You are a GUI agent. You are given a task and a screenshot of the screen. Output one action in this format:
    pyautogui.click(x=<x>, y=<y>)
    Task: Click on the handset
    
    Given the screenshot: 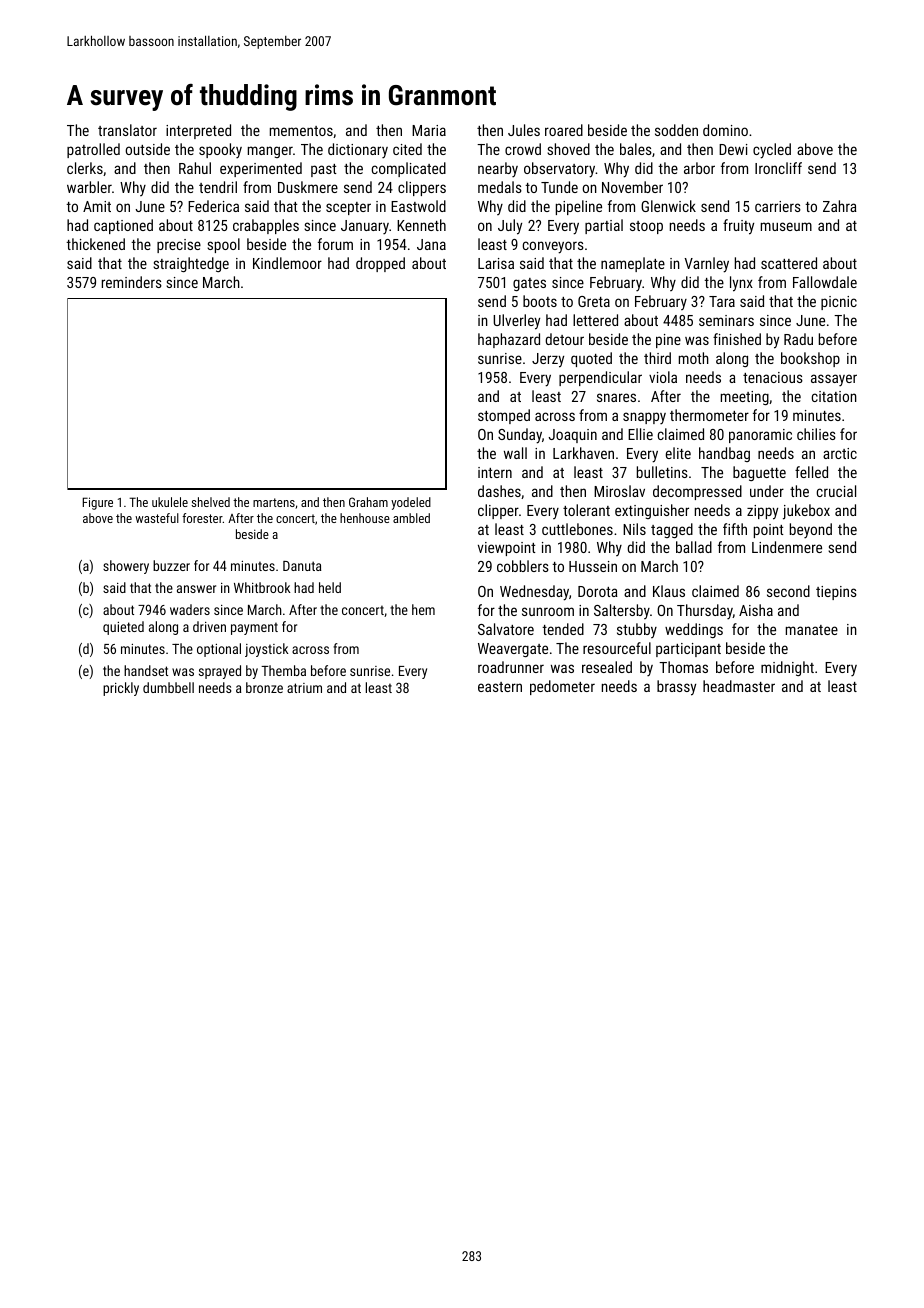 What is the action you would take?
    pyautogui.click(x=146, y=670)
